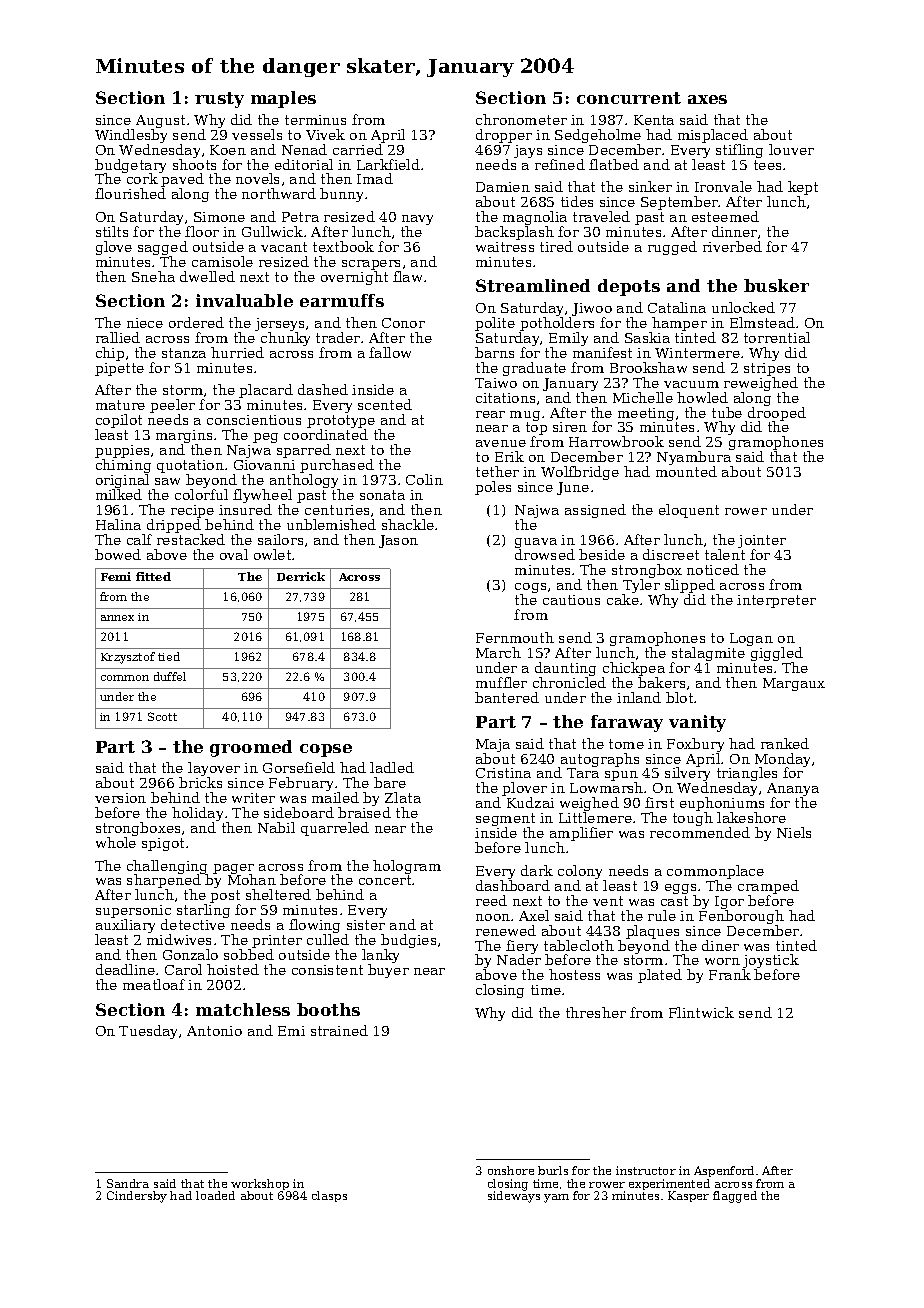  What do you see at coordinates (215, 1195) in the screenshot?
I see `loaded` at bounding box center [215, 1195].
